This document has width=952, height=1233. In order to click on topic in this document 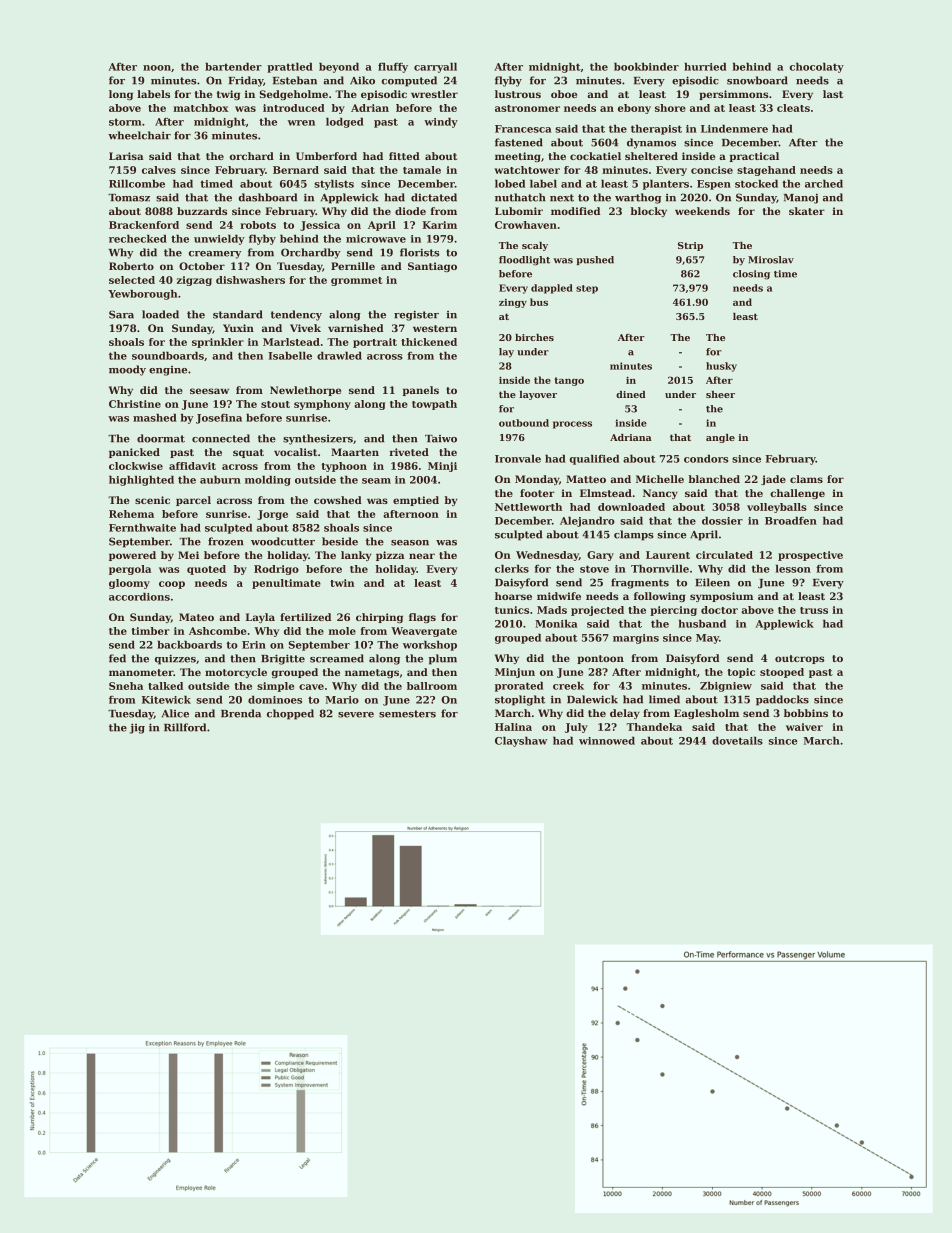, I will do `click(741, 673)`.
